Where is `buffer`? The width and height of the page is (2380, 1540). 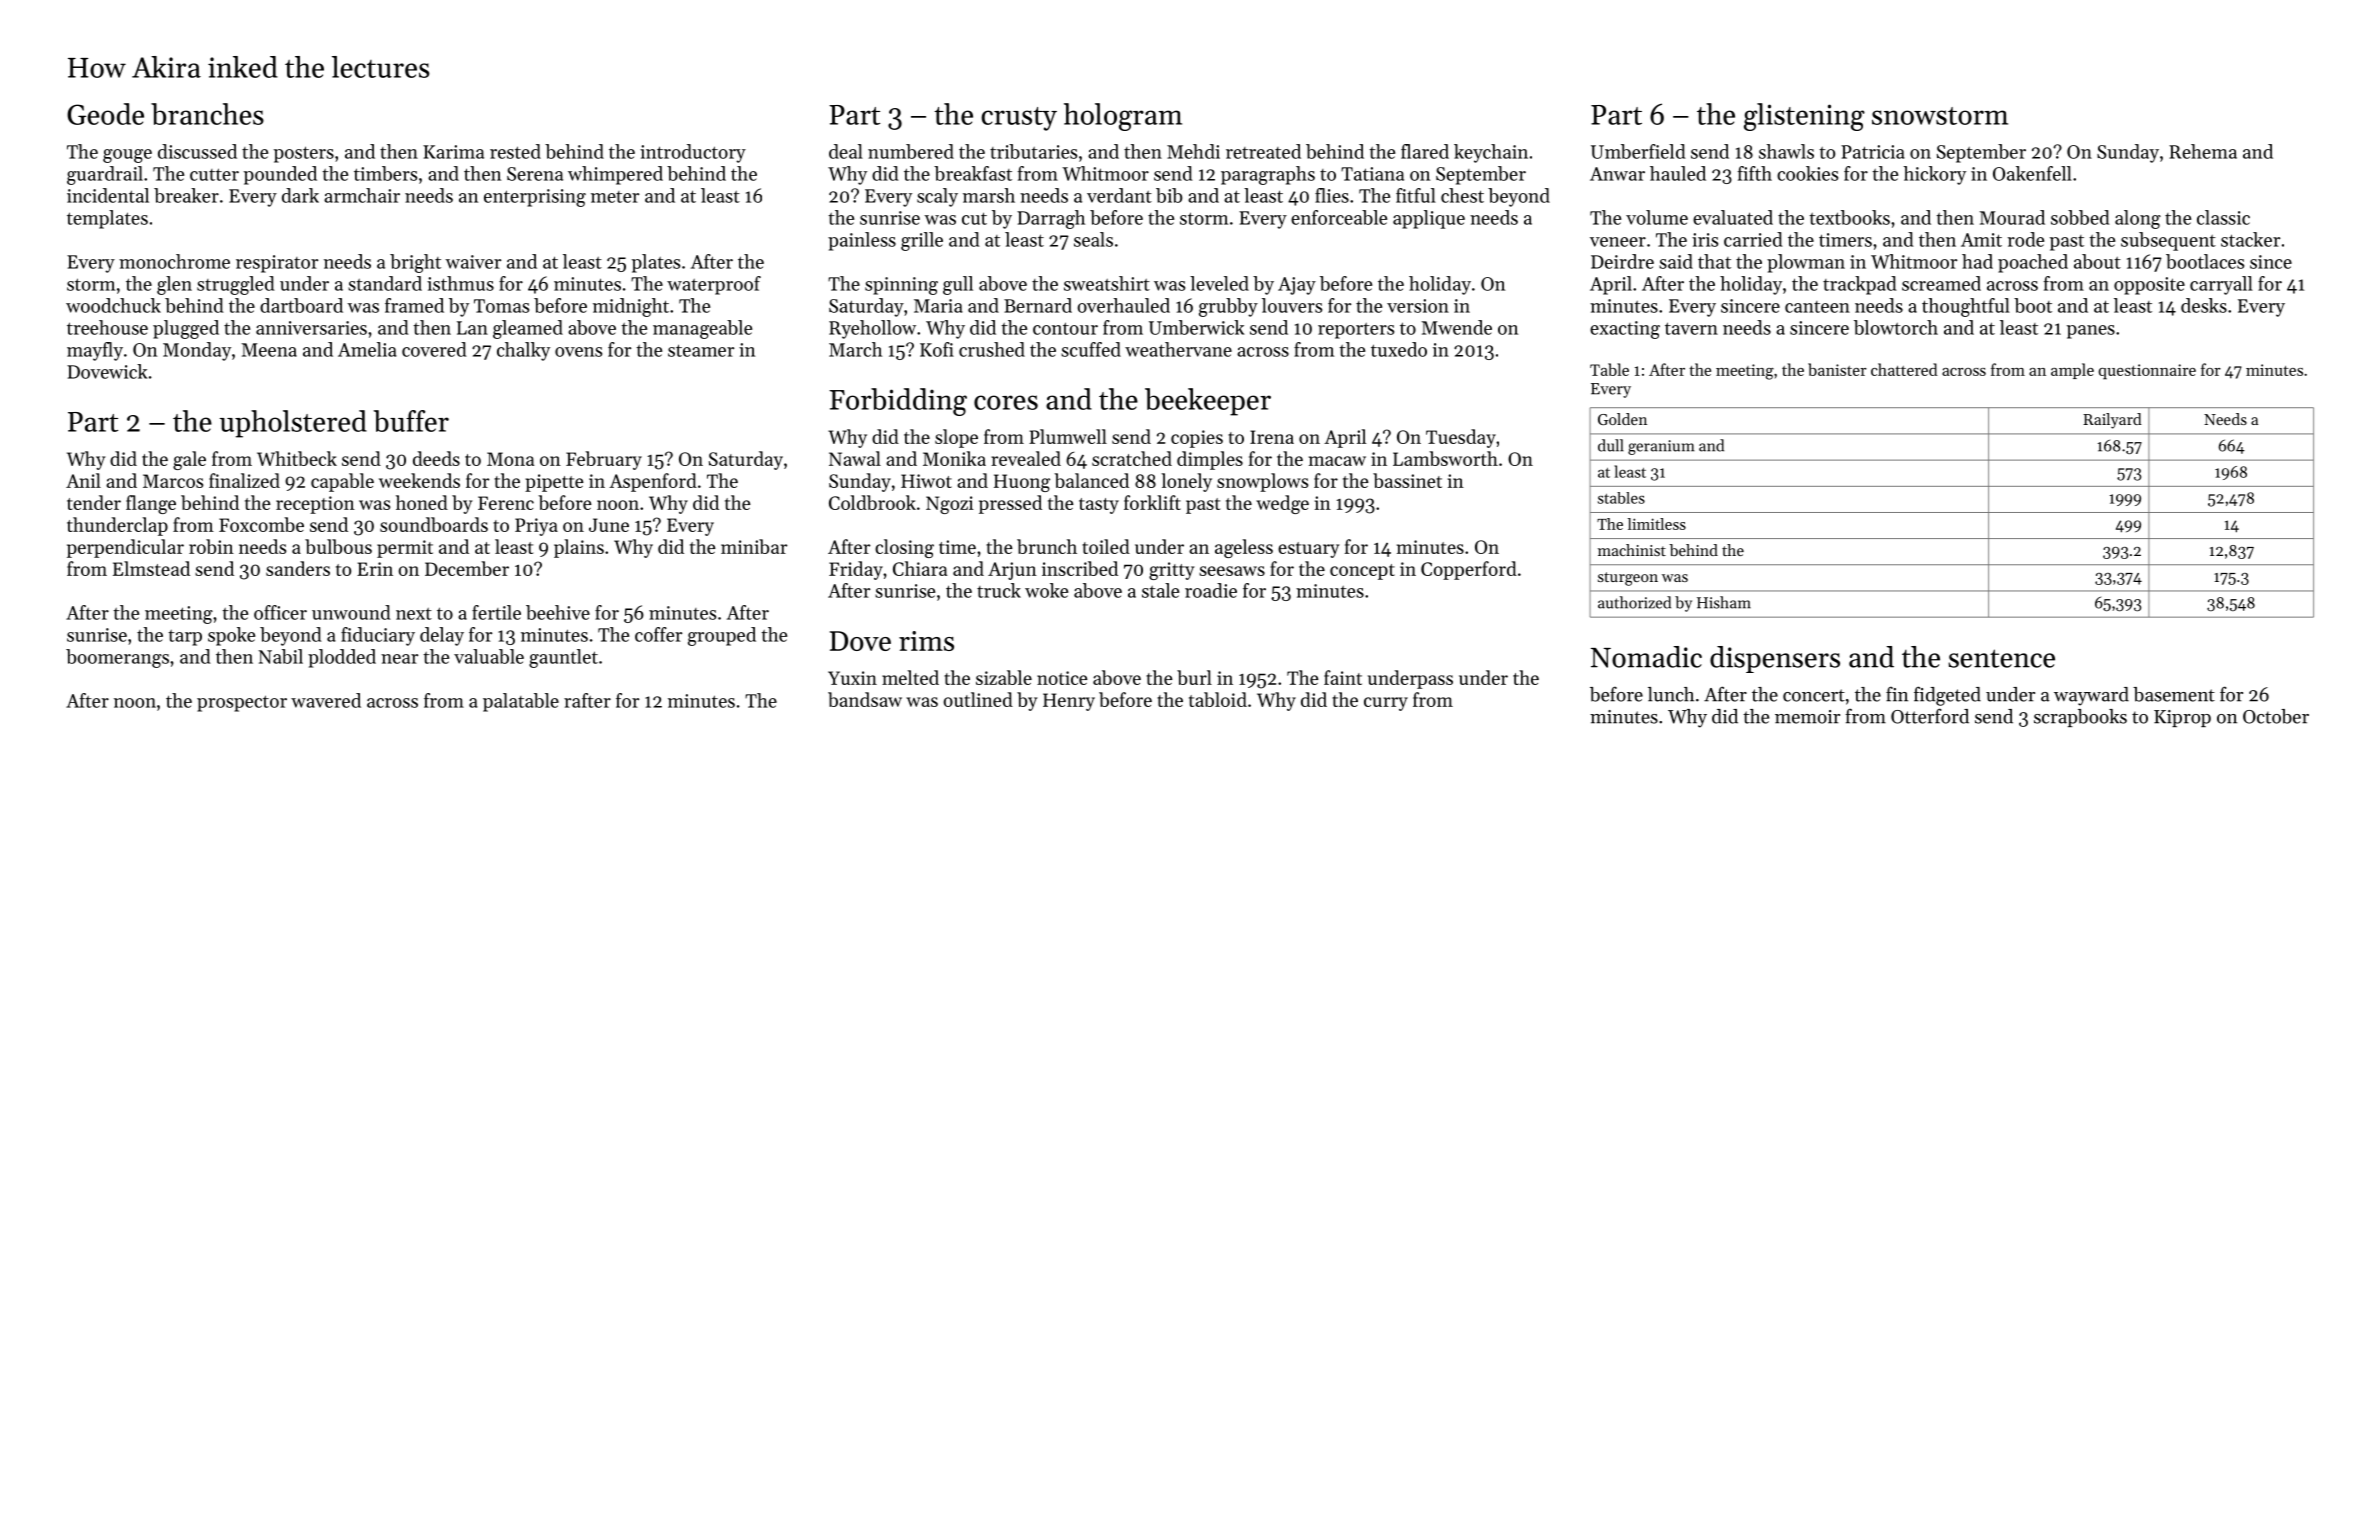 buffer is located at coordinates (411, 421).
